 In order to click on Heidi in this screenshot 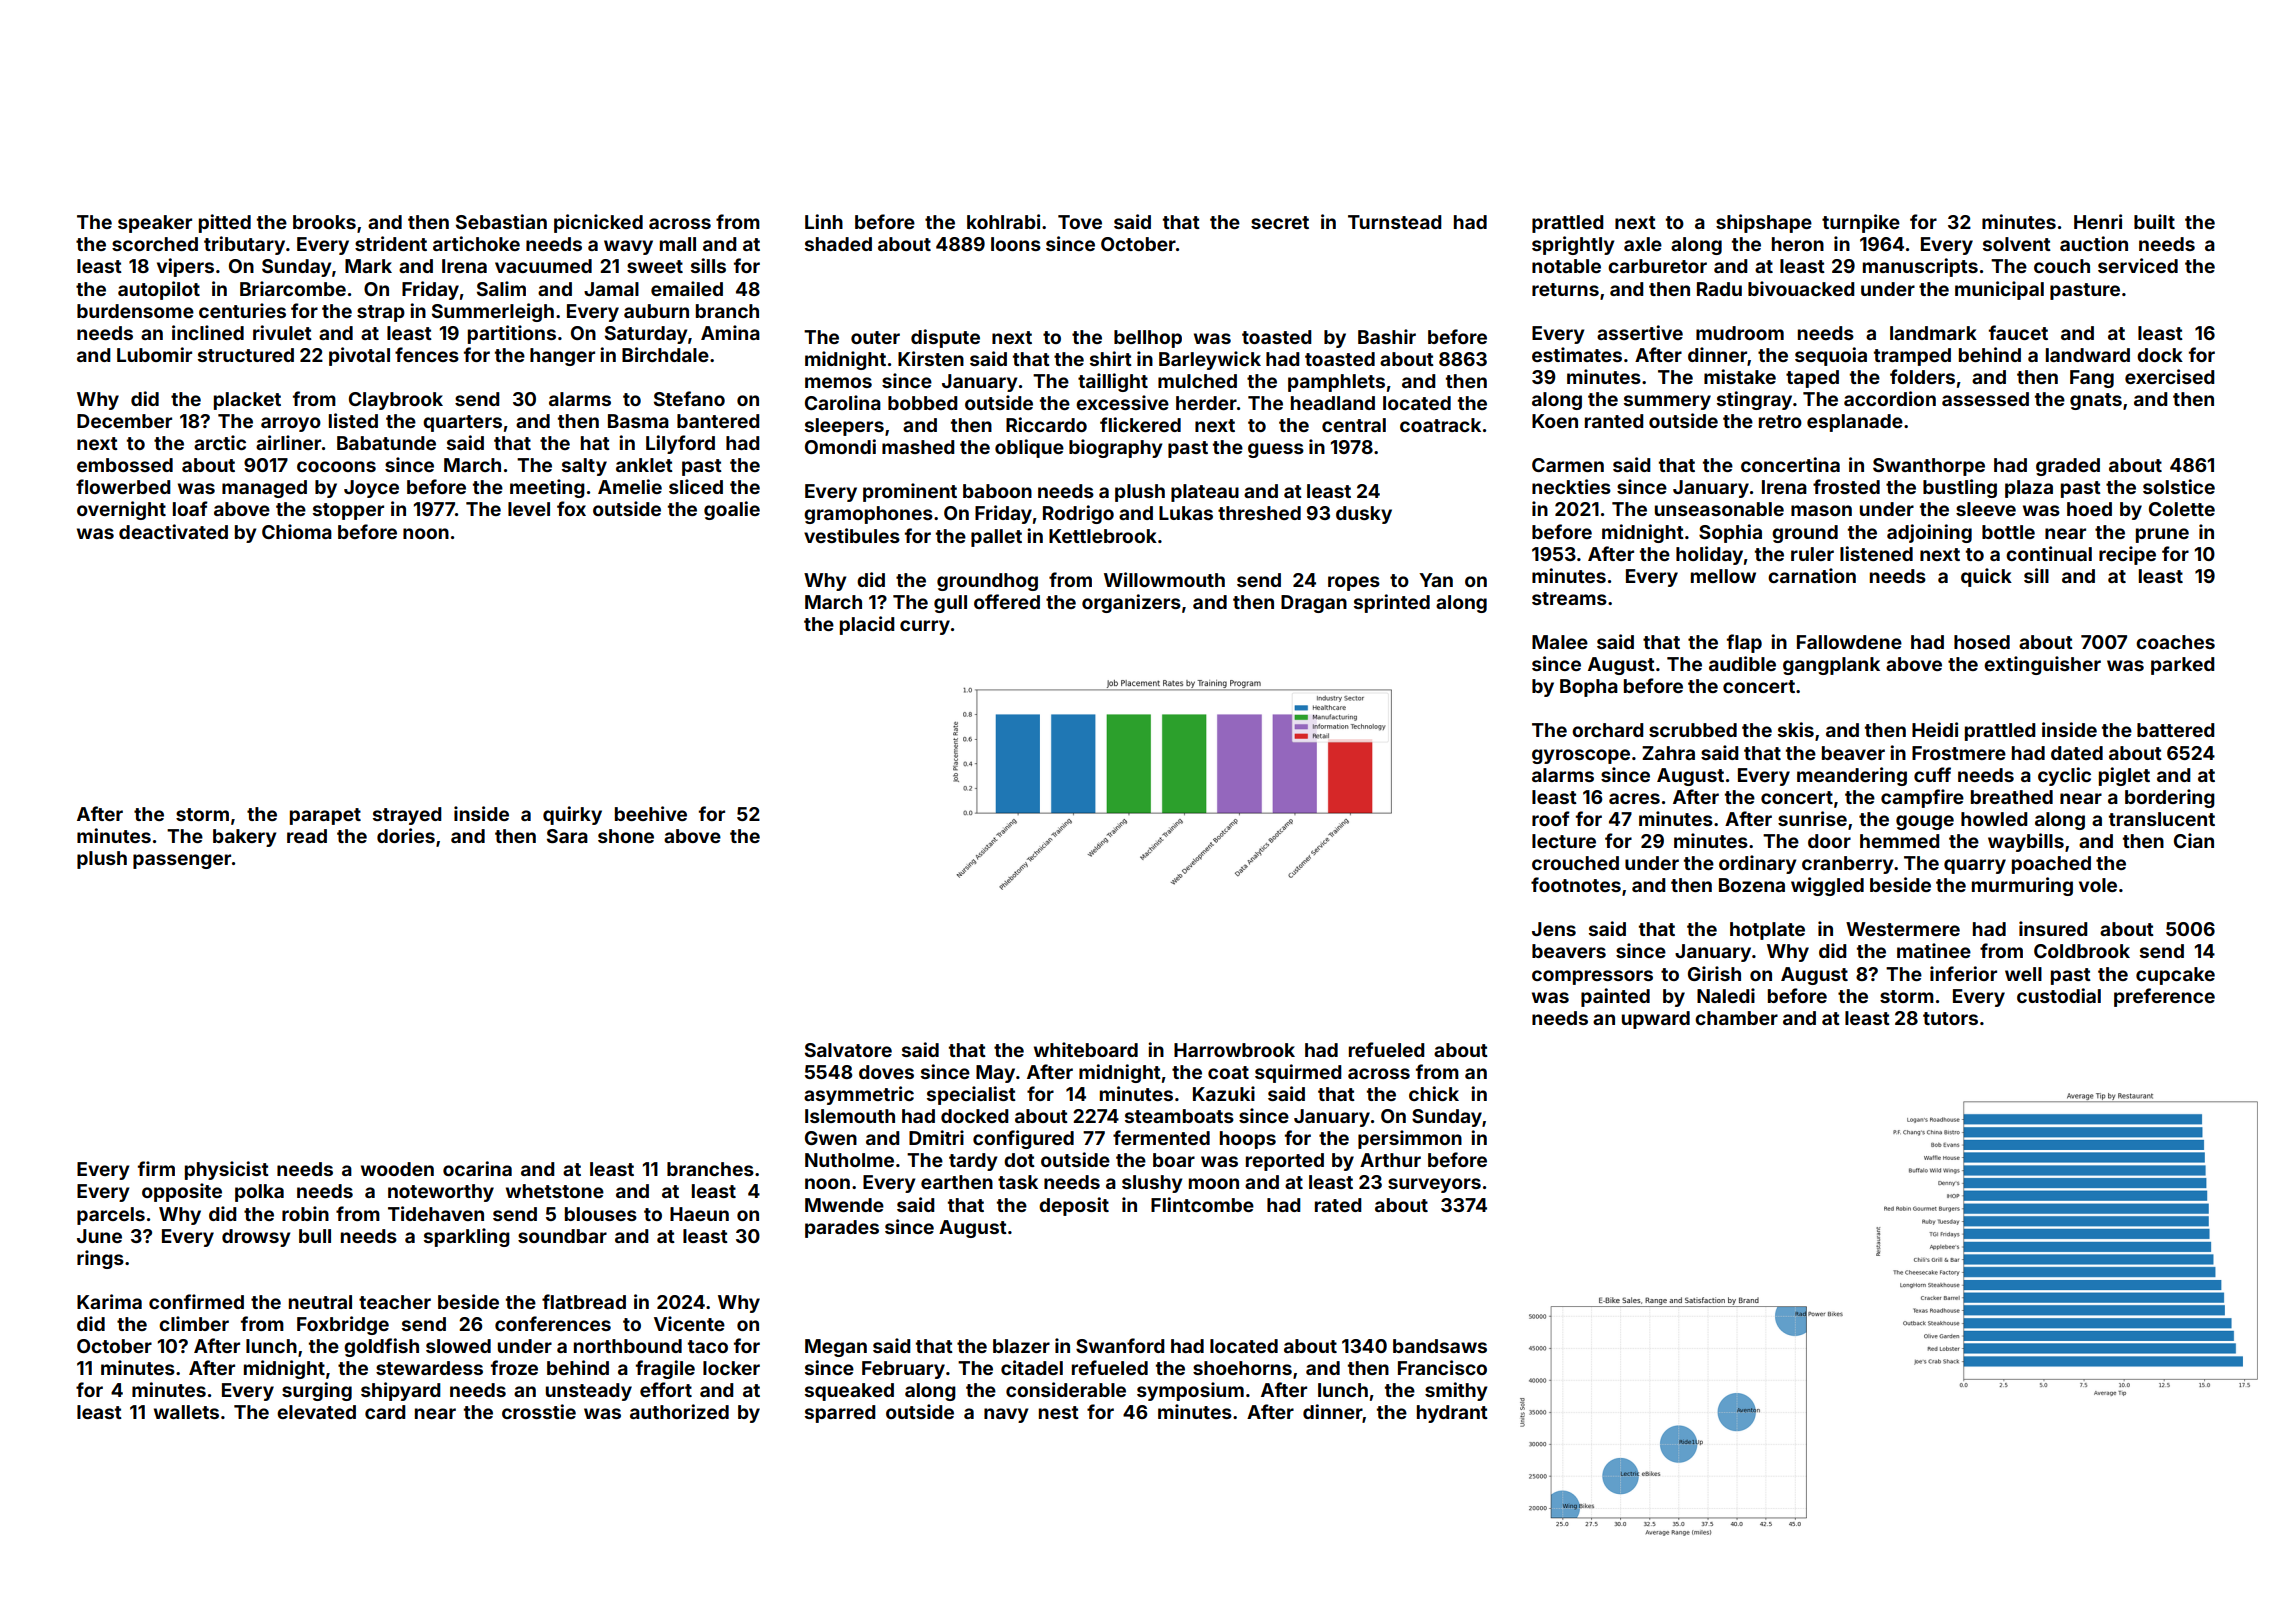, I will do `click(1935, 729)`.
